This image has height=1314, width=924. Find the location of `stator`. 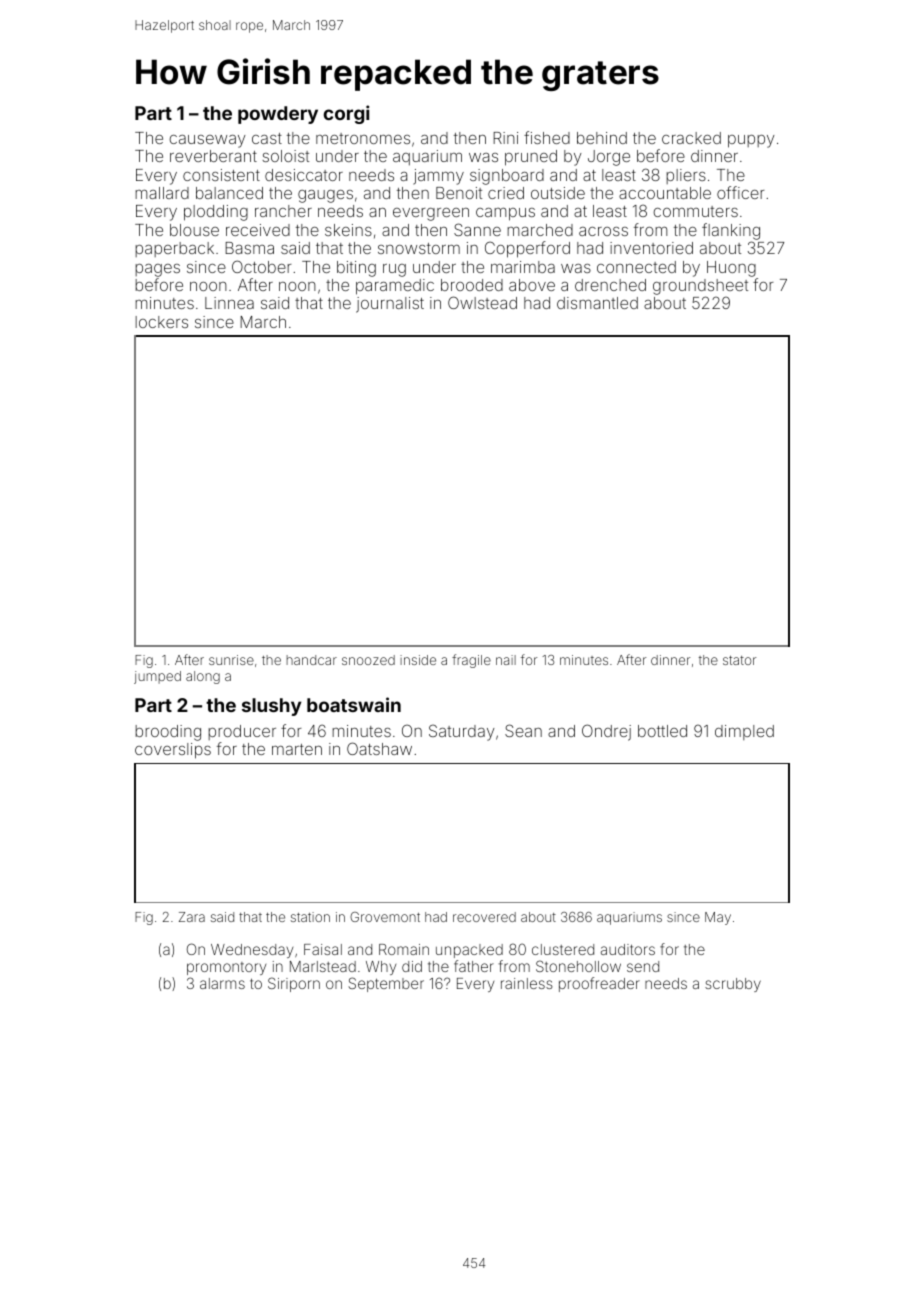

stator is located at coordinates (739, 660).
